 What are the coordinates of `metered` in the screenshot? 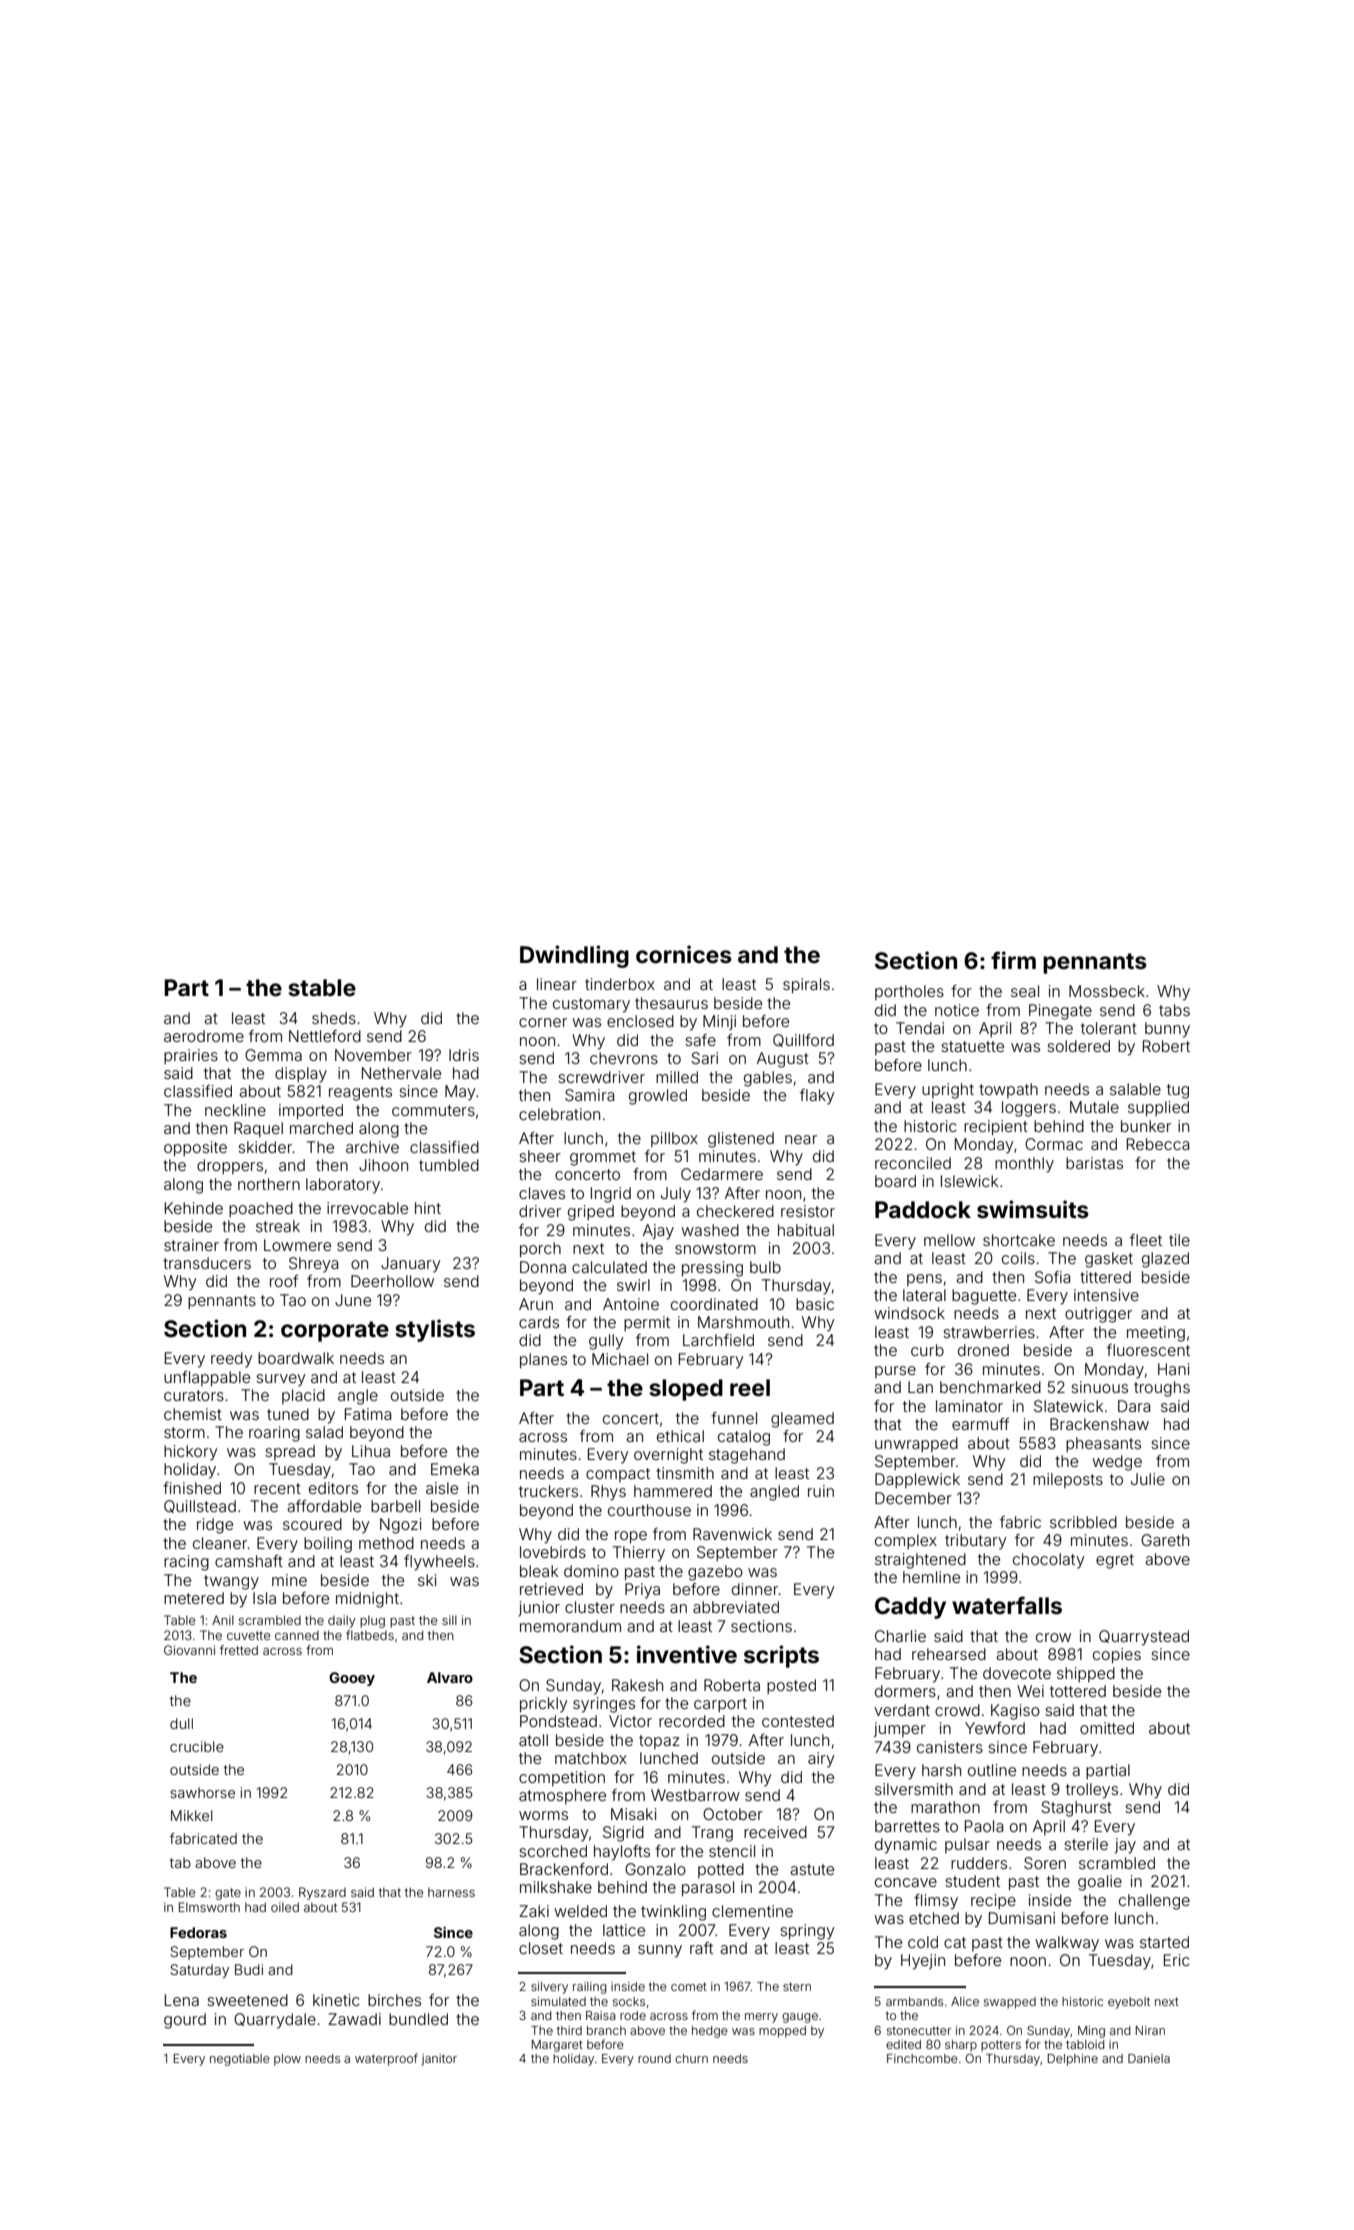 It's located at (194, 1598).
